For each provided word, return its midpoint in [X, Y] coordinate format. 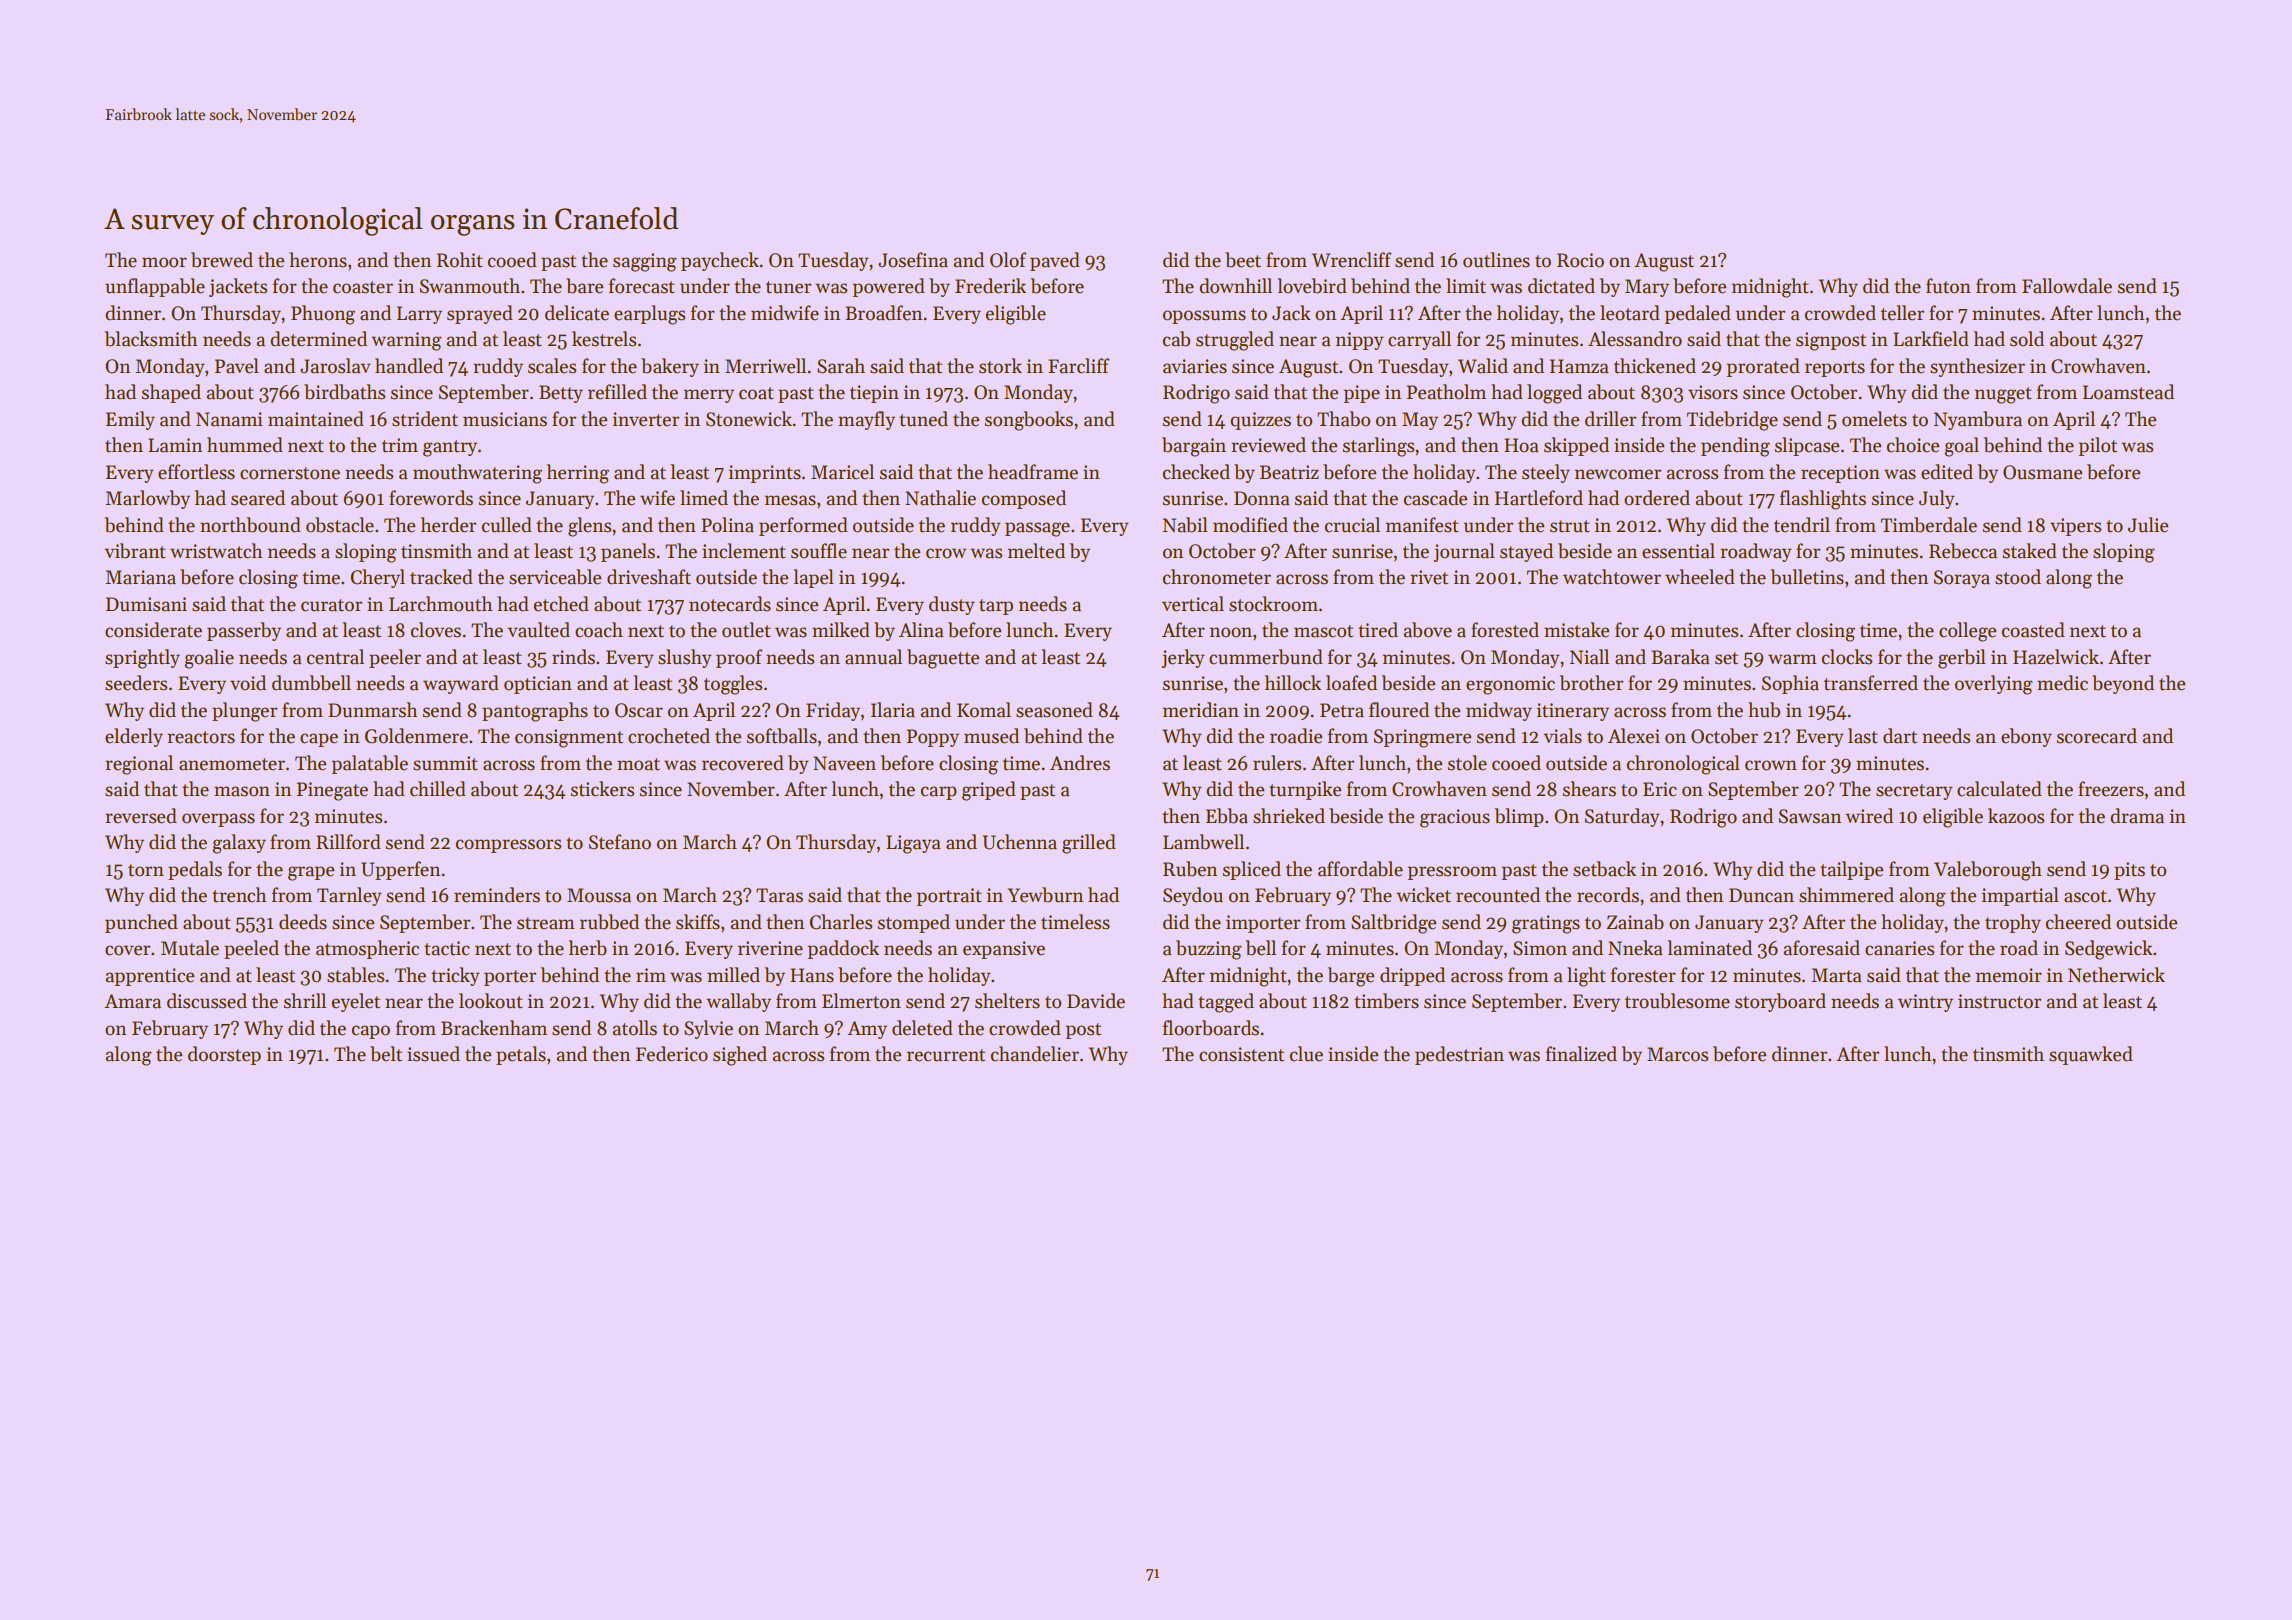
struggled [1235, 341]
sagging [645, 262]
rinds [573, 657]
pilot [2098, 446]
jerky [1183, 658]
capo [371, 1032]
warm [1792, 659]
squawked [2091, 1055]
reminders [497, 895]
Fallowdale [2067, 286]
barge [1351, 977]
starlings [1378, 447]
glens [589, 527]
